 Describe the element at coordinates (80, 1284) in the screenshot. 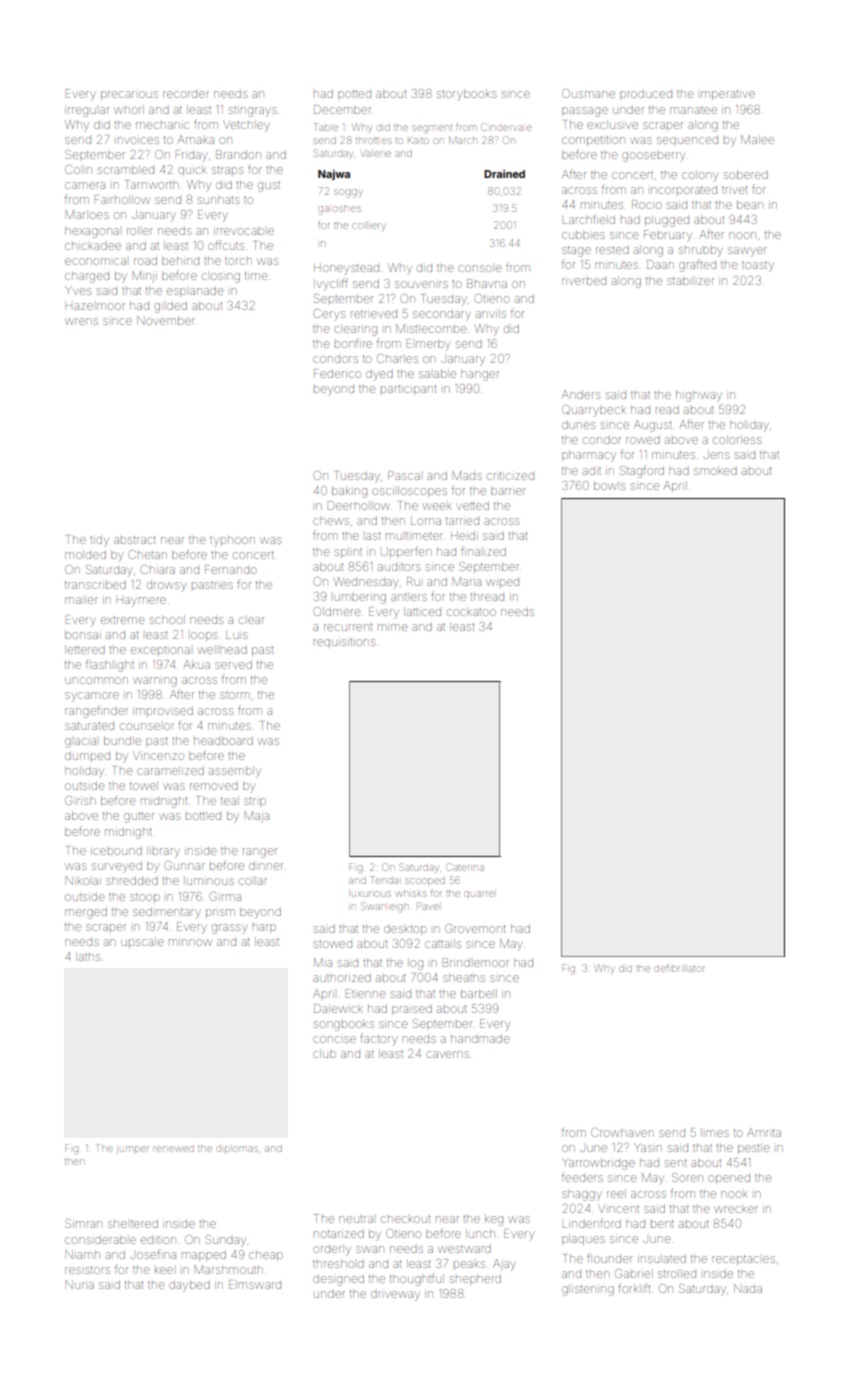

I see `Nuria` at that location.
